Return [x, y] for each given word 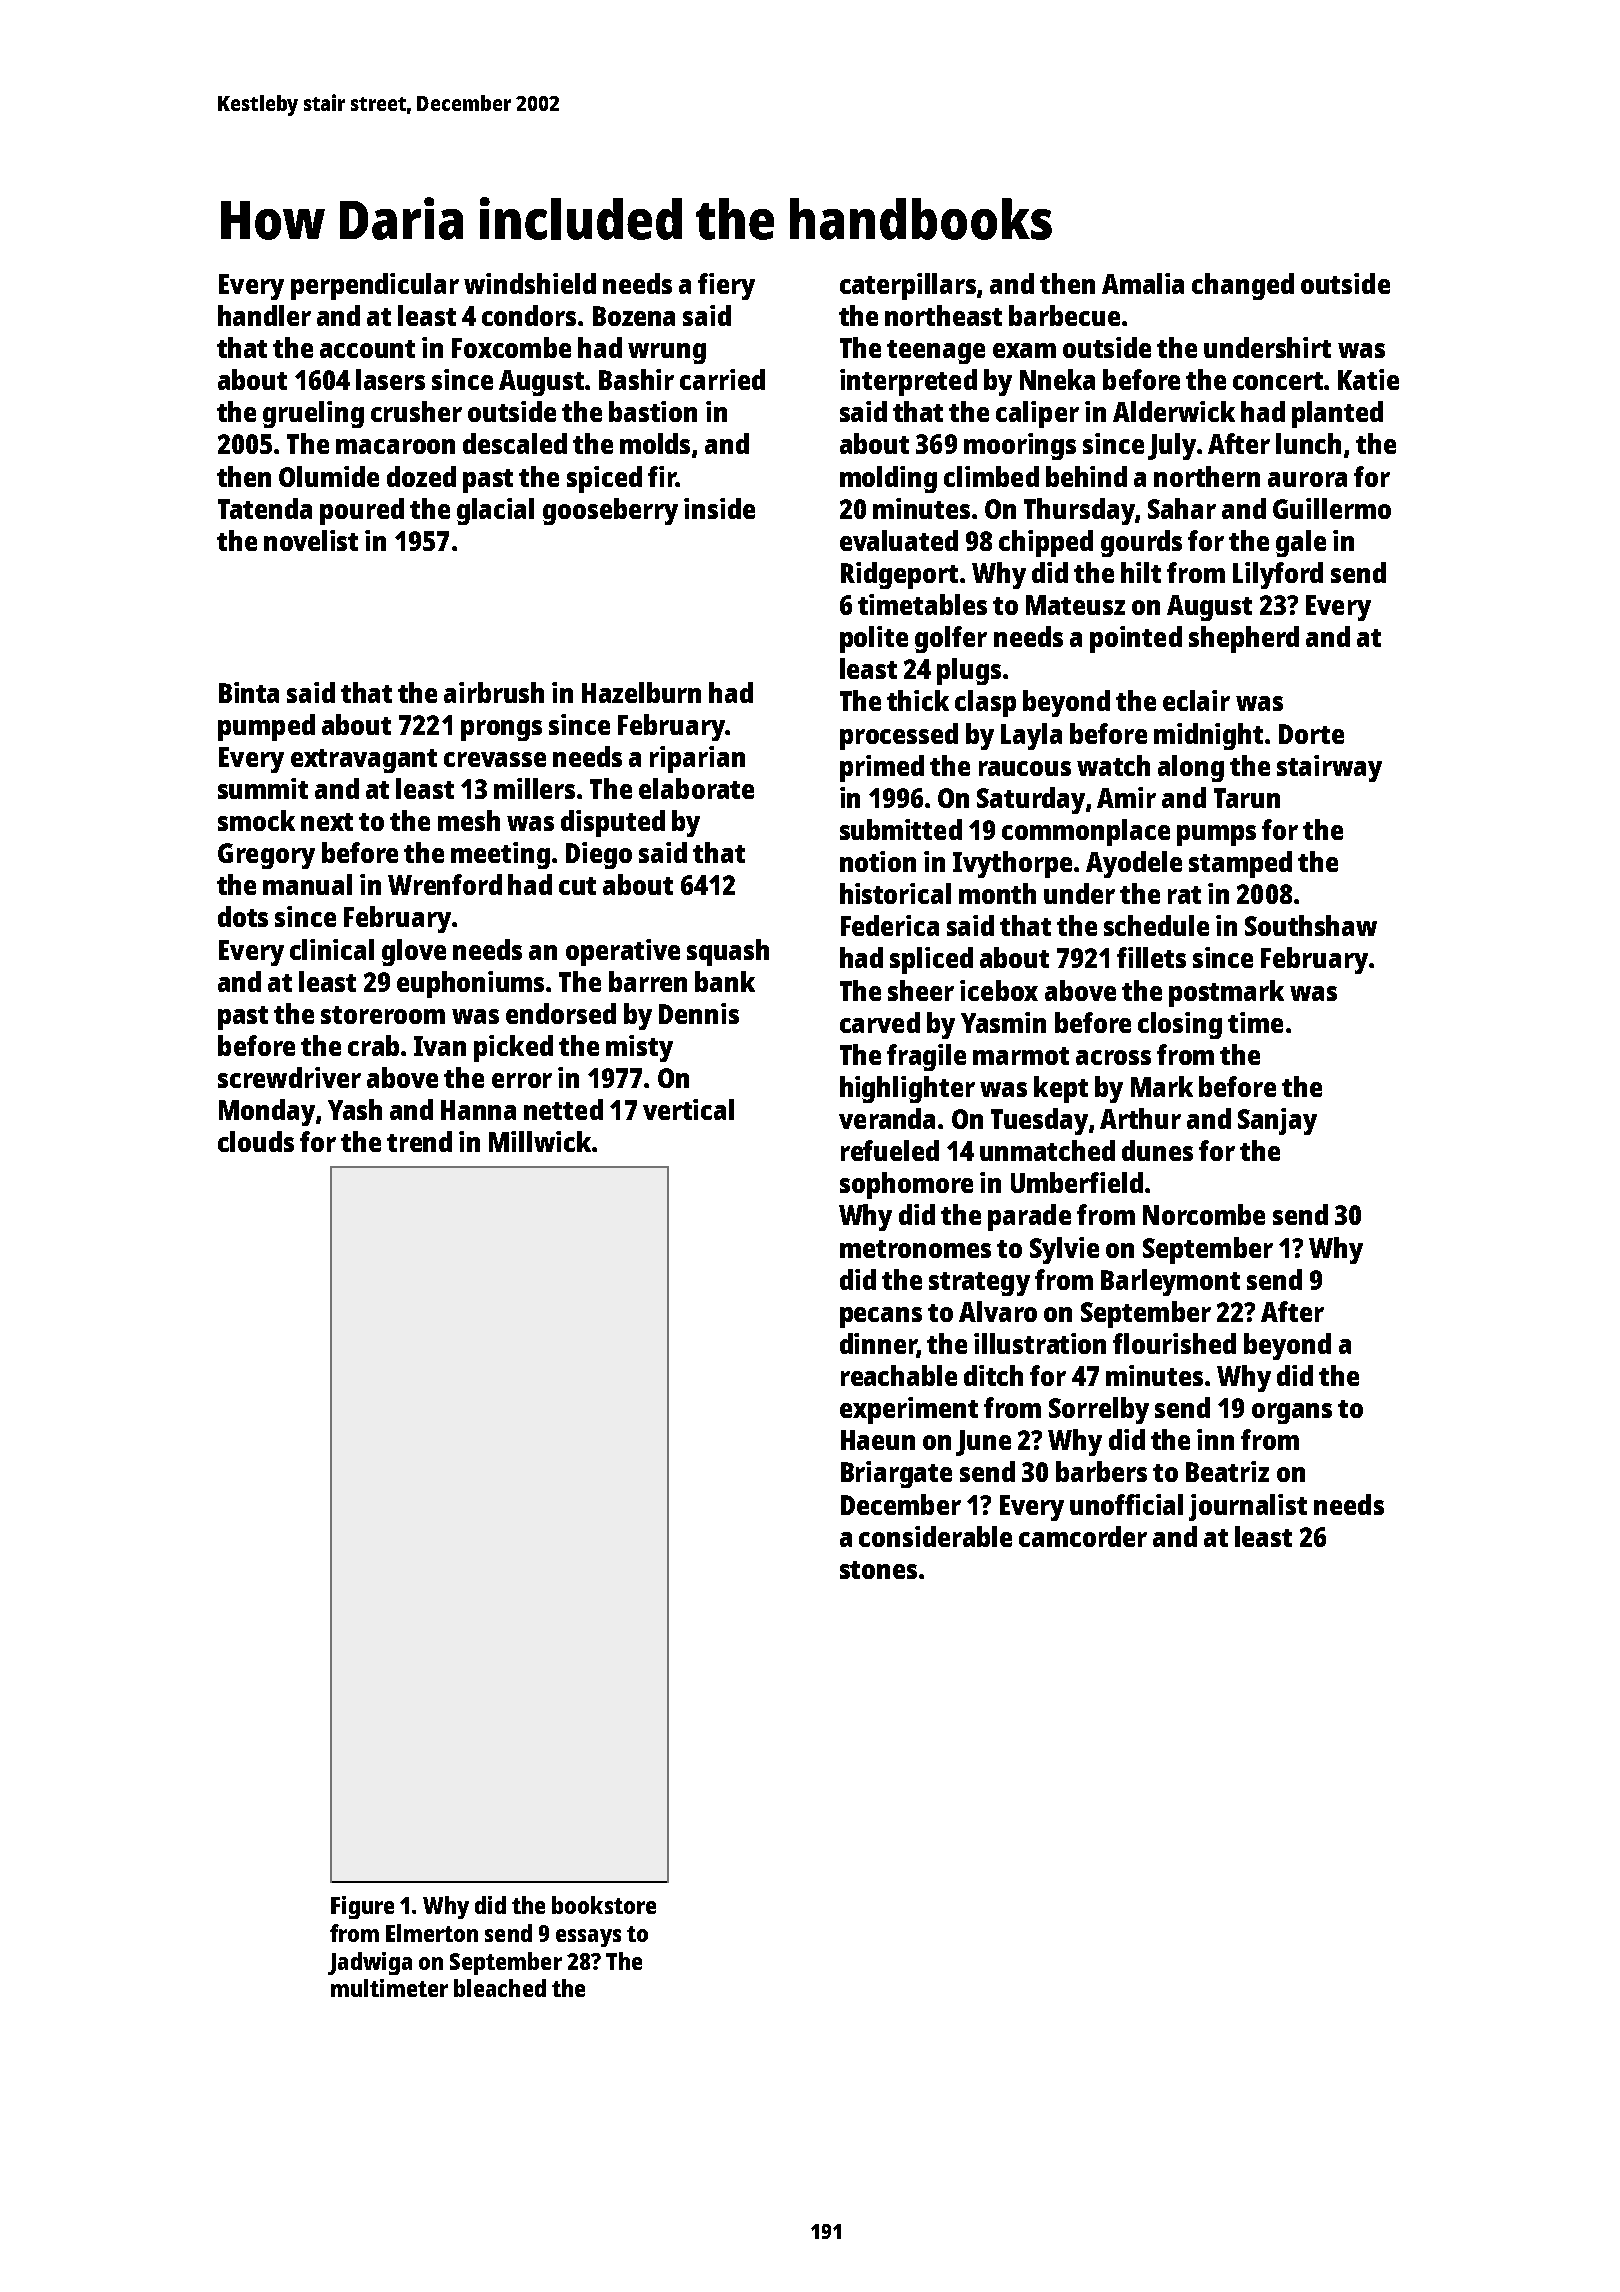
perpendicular [375, 286]
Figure [362, 1907]
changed [1243, 286]
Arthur [1140, 1118]
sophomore [906, 1185]
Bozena [634, 316]
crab [373, 1045]
